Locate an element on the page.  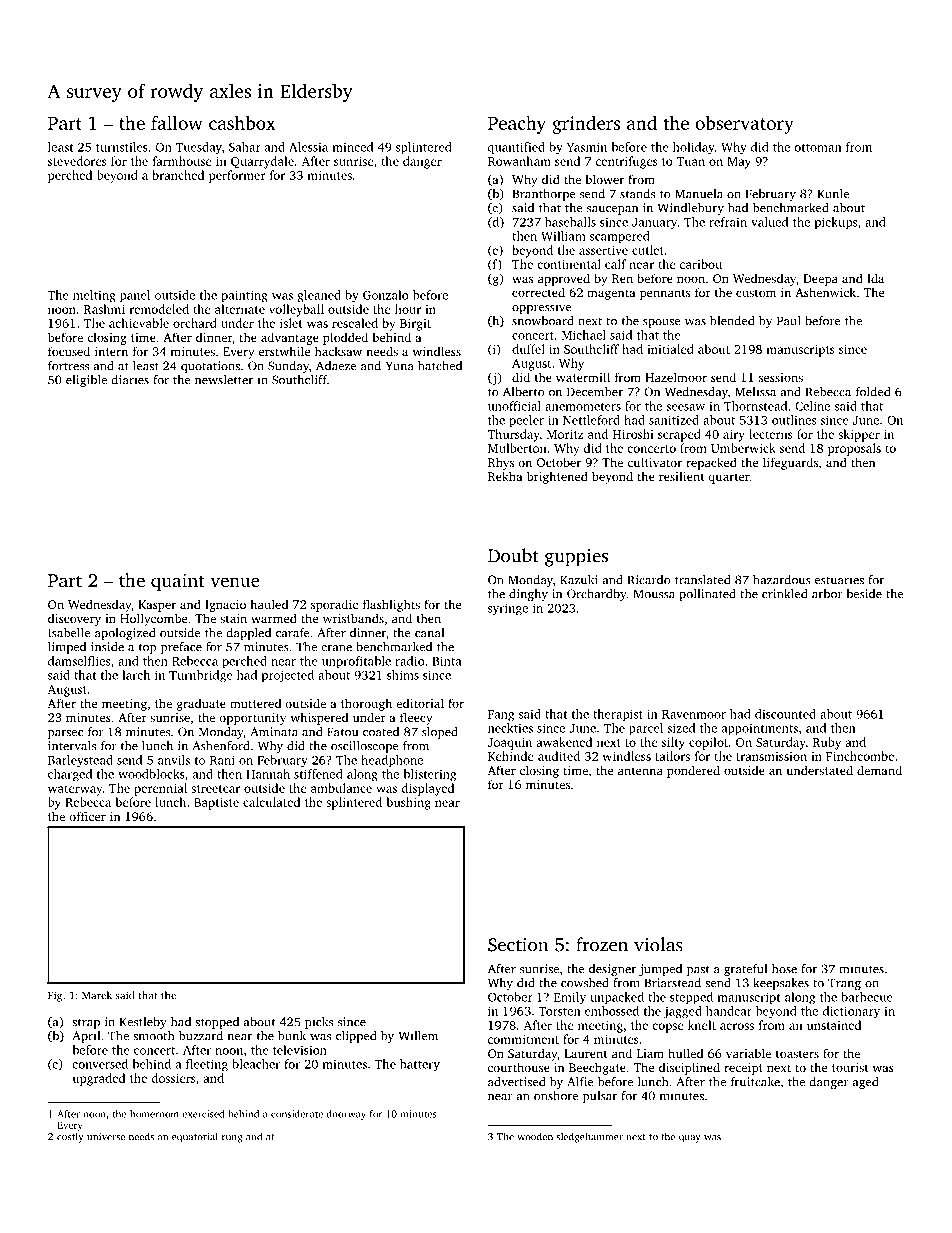
gleaned is located at coordinates (319, 296).
